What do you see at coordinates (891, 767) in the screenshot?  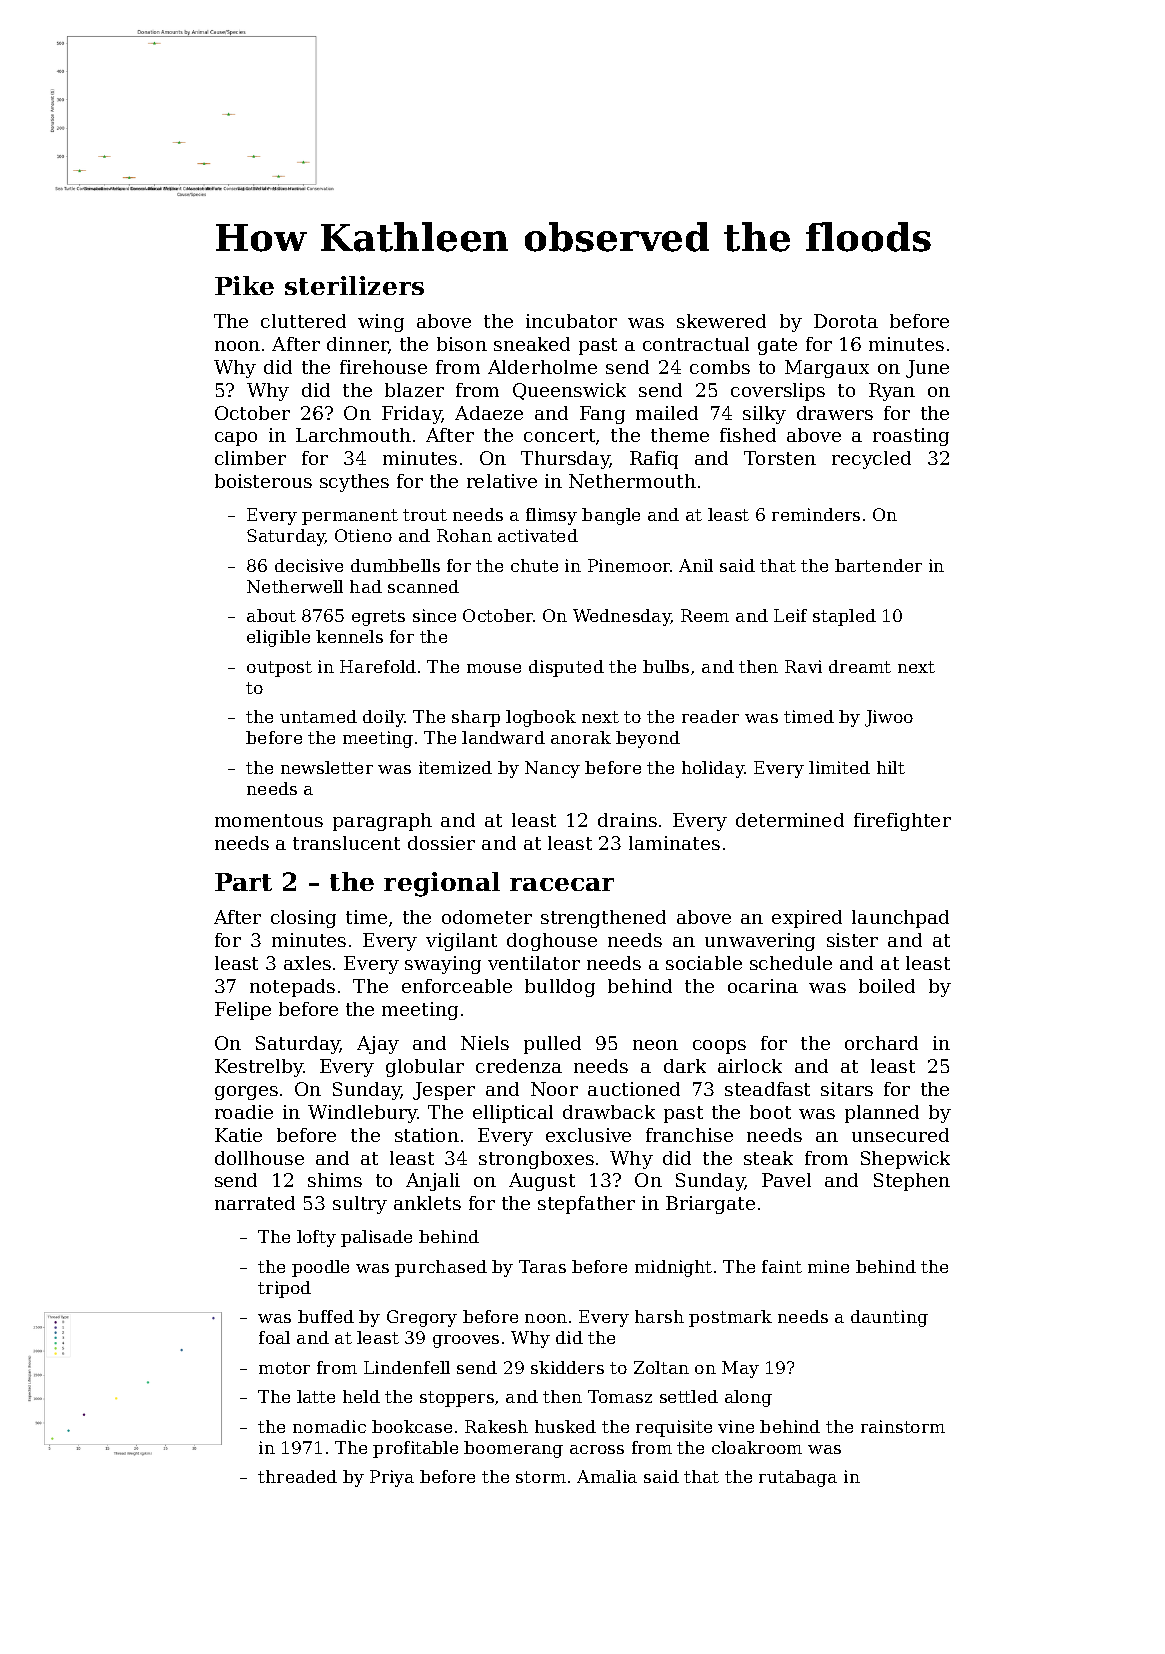 I see `hilt` at bounding box center [891, 767].
